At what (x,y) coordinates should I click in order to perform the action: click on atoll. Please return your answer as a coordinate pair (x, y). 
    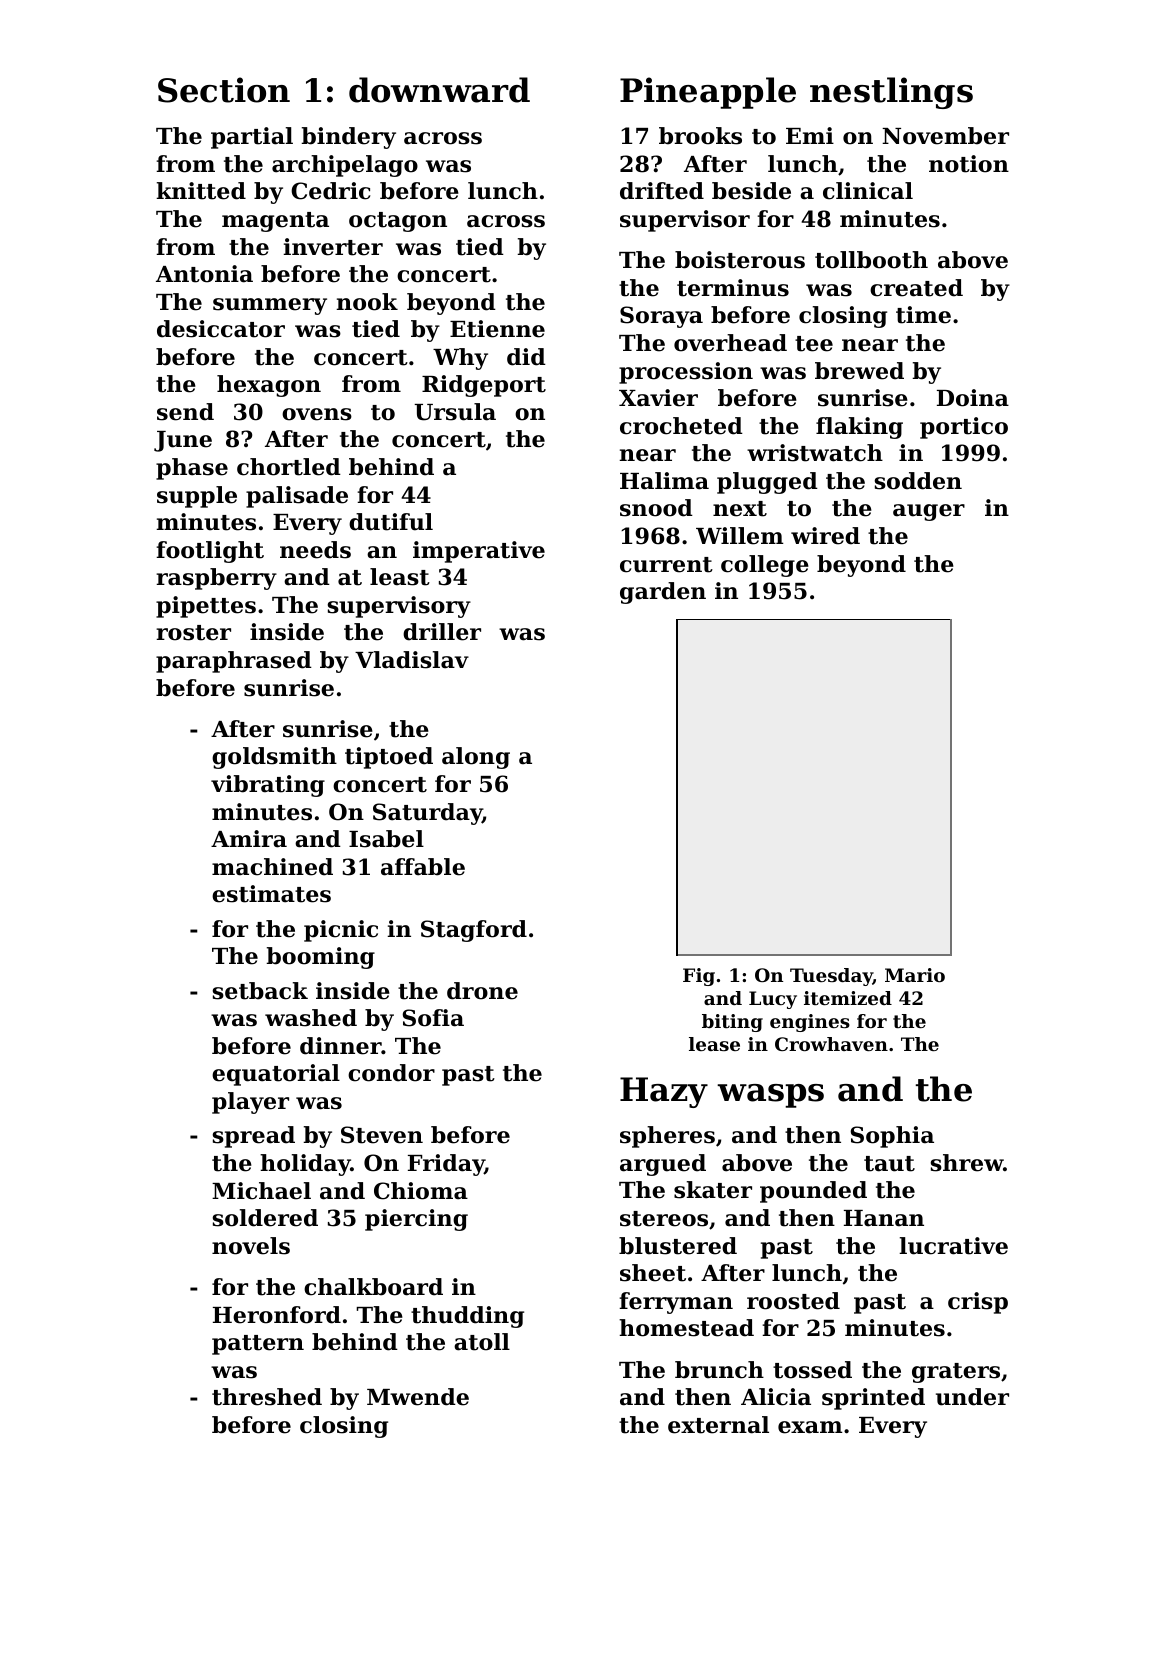
    Looking at the image, I should click on (482, 1342).
